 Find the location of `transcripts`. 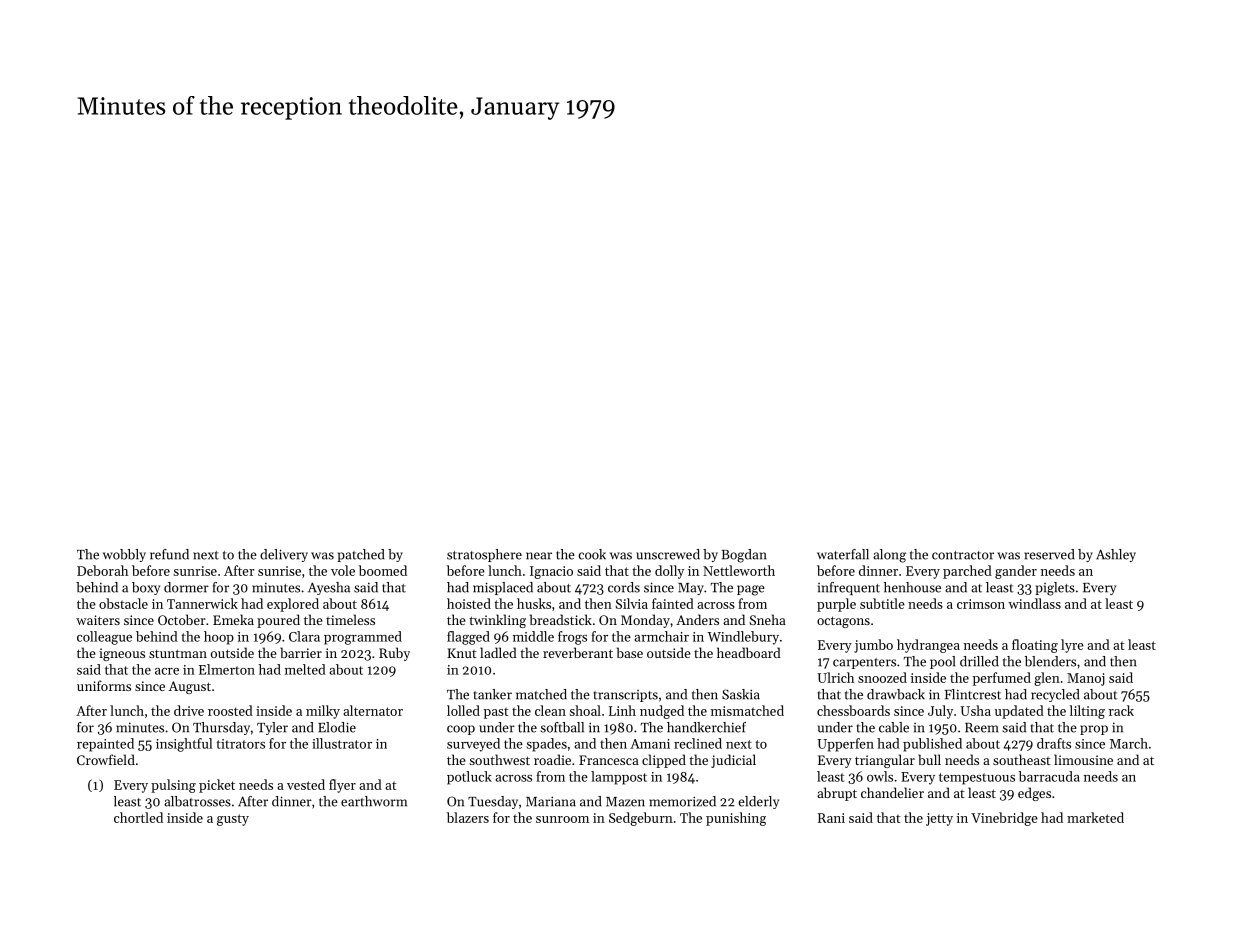

transcripts is located at coordinates (625, 696).
